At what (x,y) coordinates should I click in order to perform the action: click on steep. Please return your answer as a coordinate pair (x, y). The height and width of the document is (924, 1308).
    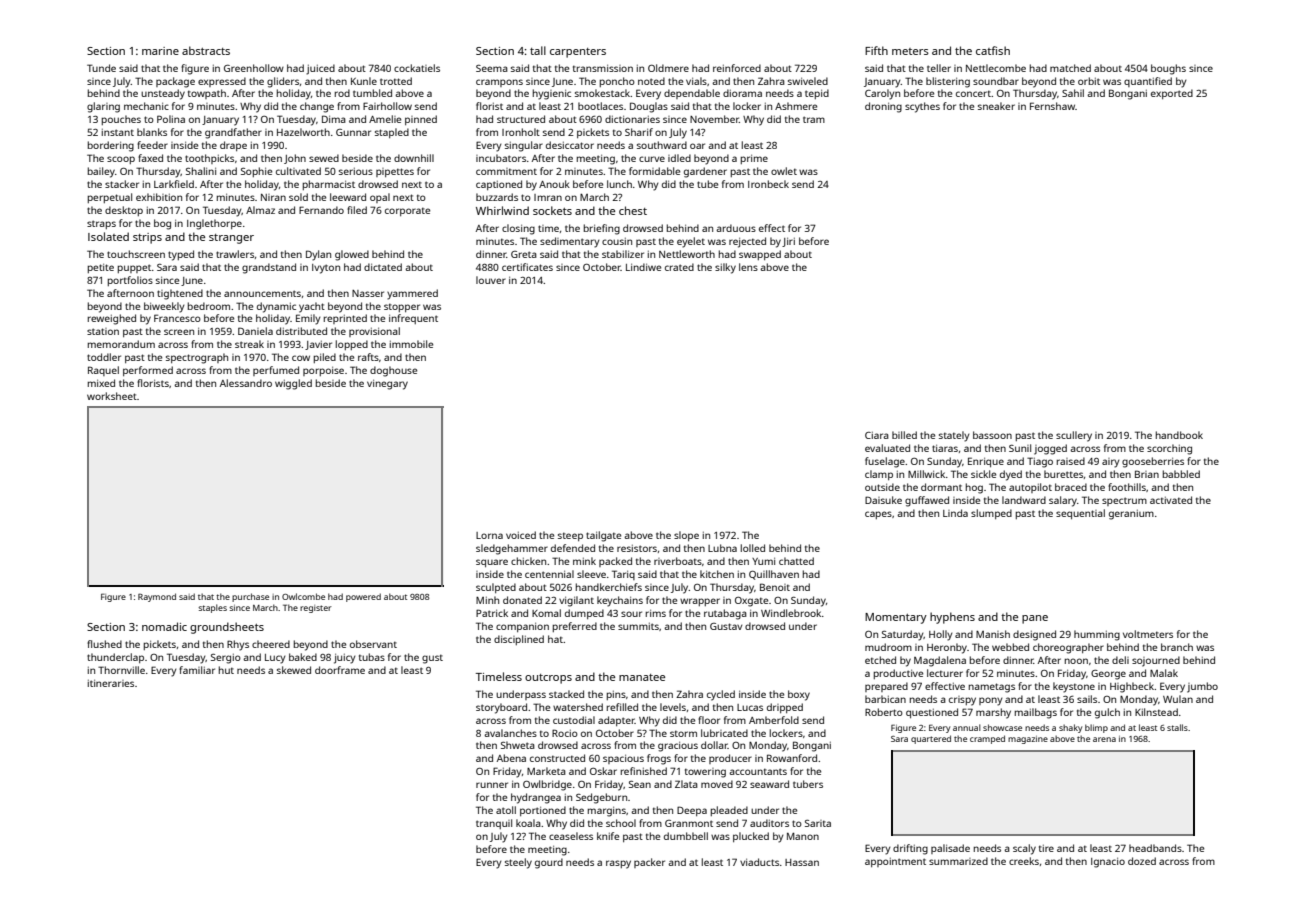
    Looking at the image, I should click on (570, 536).
